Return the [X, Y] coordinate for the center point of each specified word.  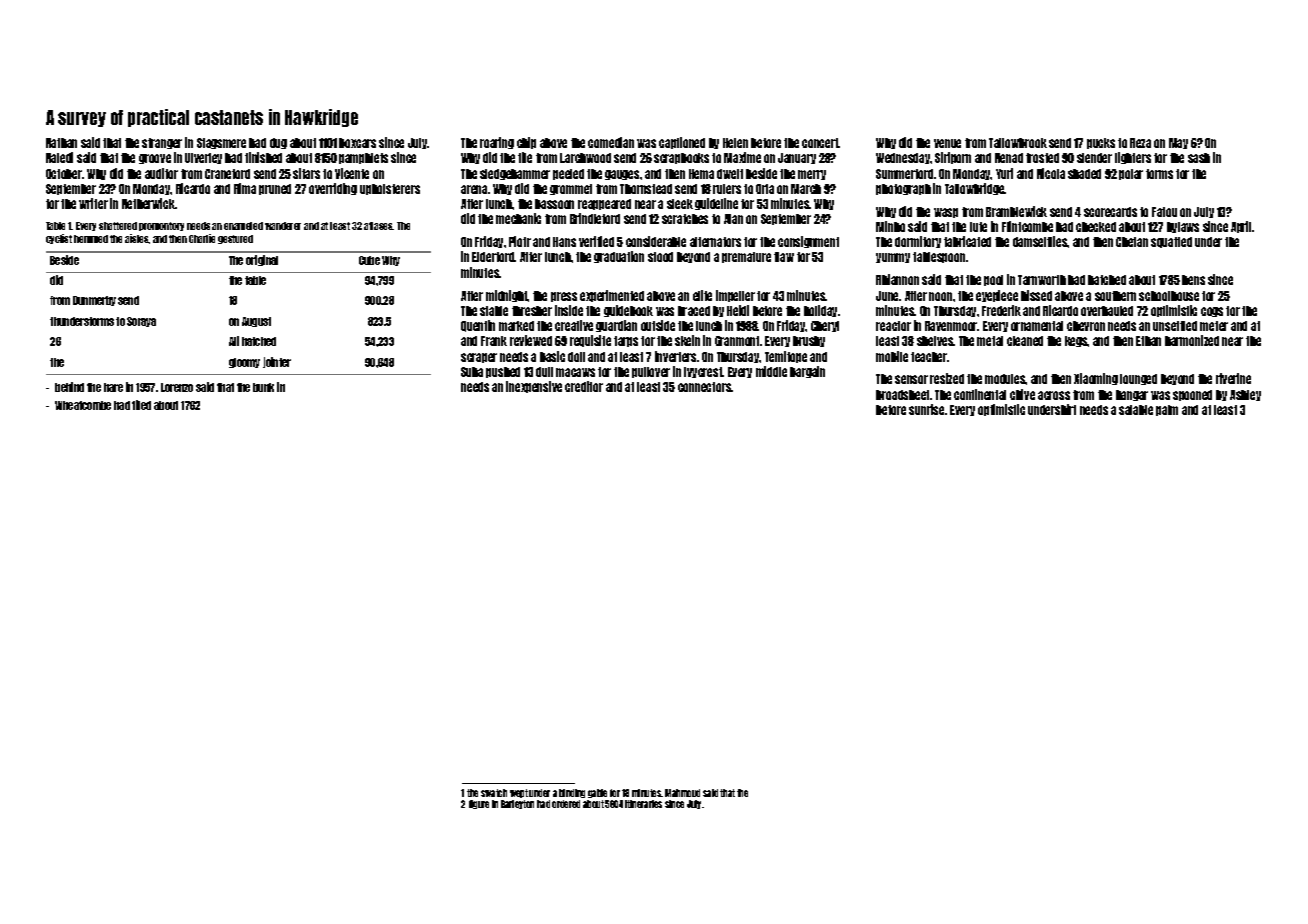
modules [1005, 379]
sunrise [926, 409]
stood [660, 257]
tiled [141, 405]
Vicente [352, 173]
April [1242, 227]
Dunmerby [94, 301]
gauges [622, 175]
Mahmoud [682, 793]
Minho [890, 226]
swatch [494, 793]
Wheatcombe [83, 405]
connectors [705, 387]
